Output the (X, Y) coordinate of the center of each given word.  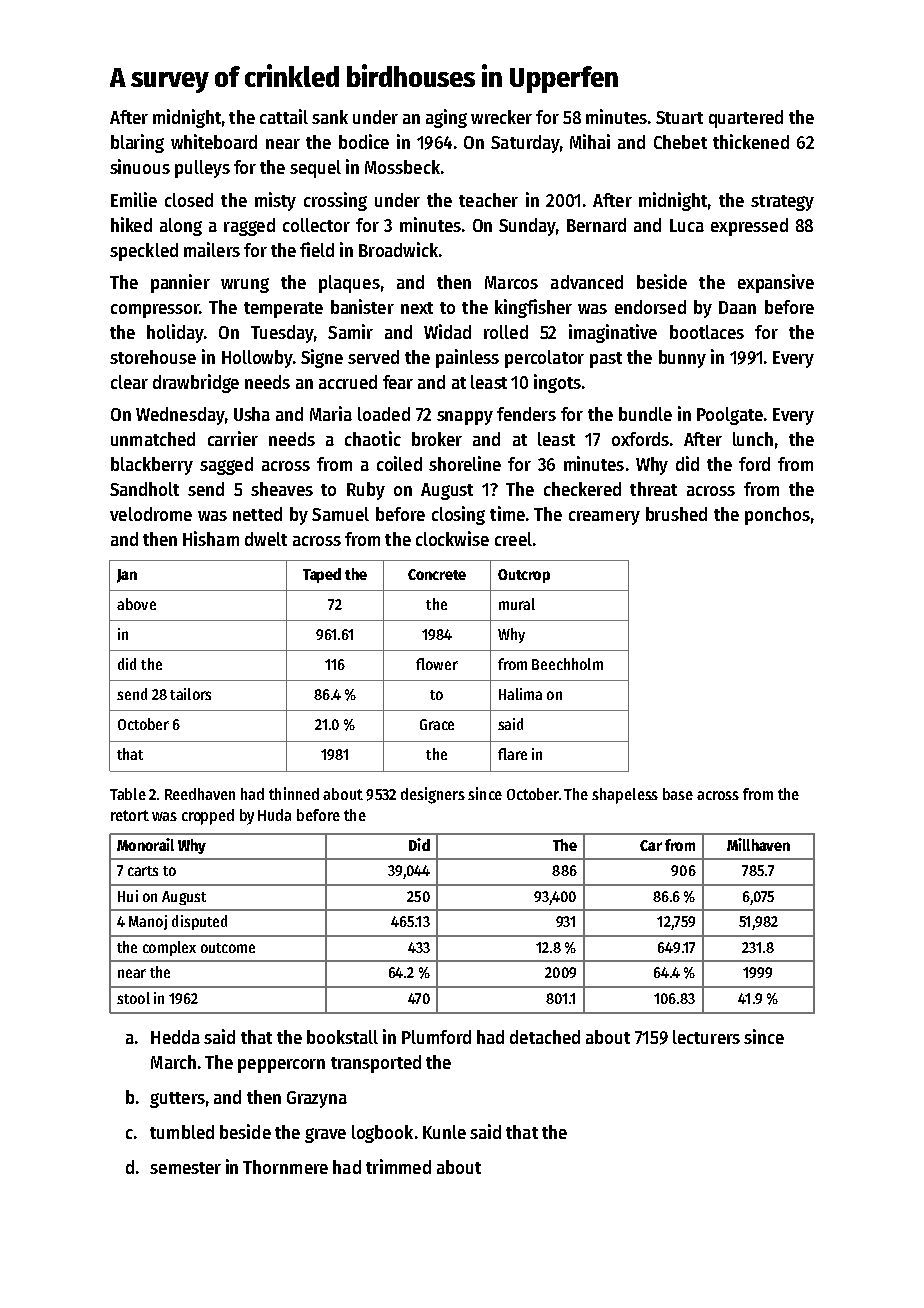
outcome (228, 948)
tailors (190, 694)
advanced (587, 282)
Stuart (679, 117)
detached (545, 1037)
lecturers (706, 1037)
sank (330, 117)
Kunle (444, 1132)
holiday (175, 333)
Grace (437, 724)
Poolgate (730, 416)
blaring (137, 143)
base (678, 794)
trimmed (398, 1166)
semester (185, 1168)
